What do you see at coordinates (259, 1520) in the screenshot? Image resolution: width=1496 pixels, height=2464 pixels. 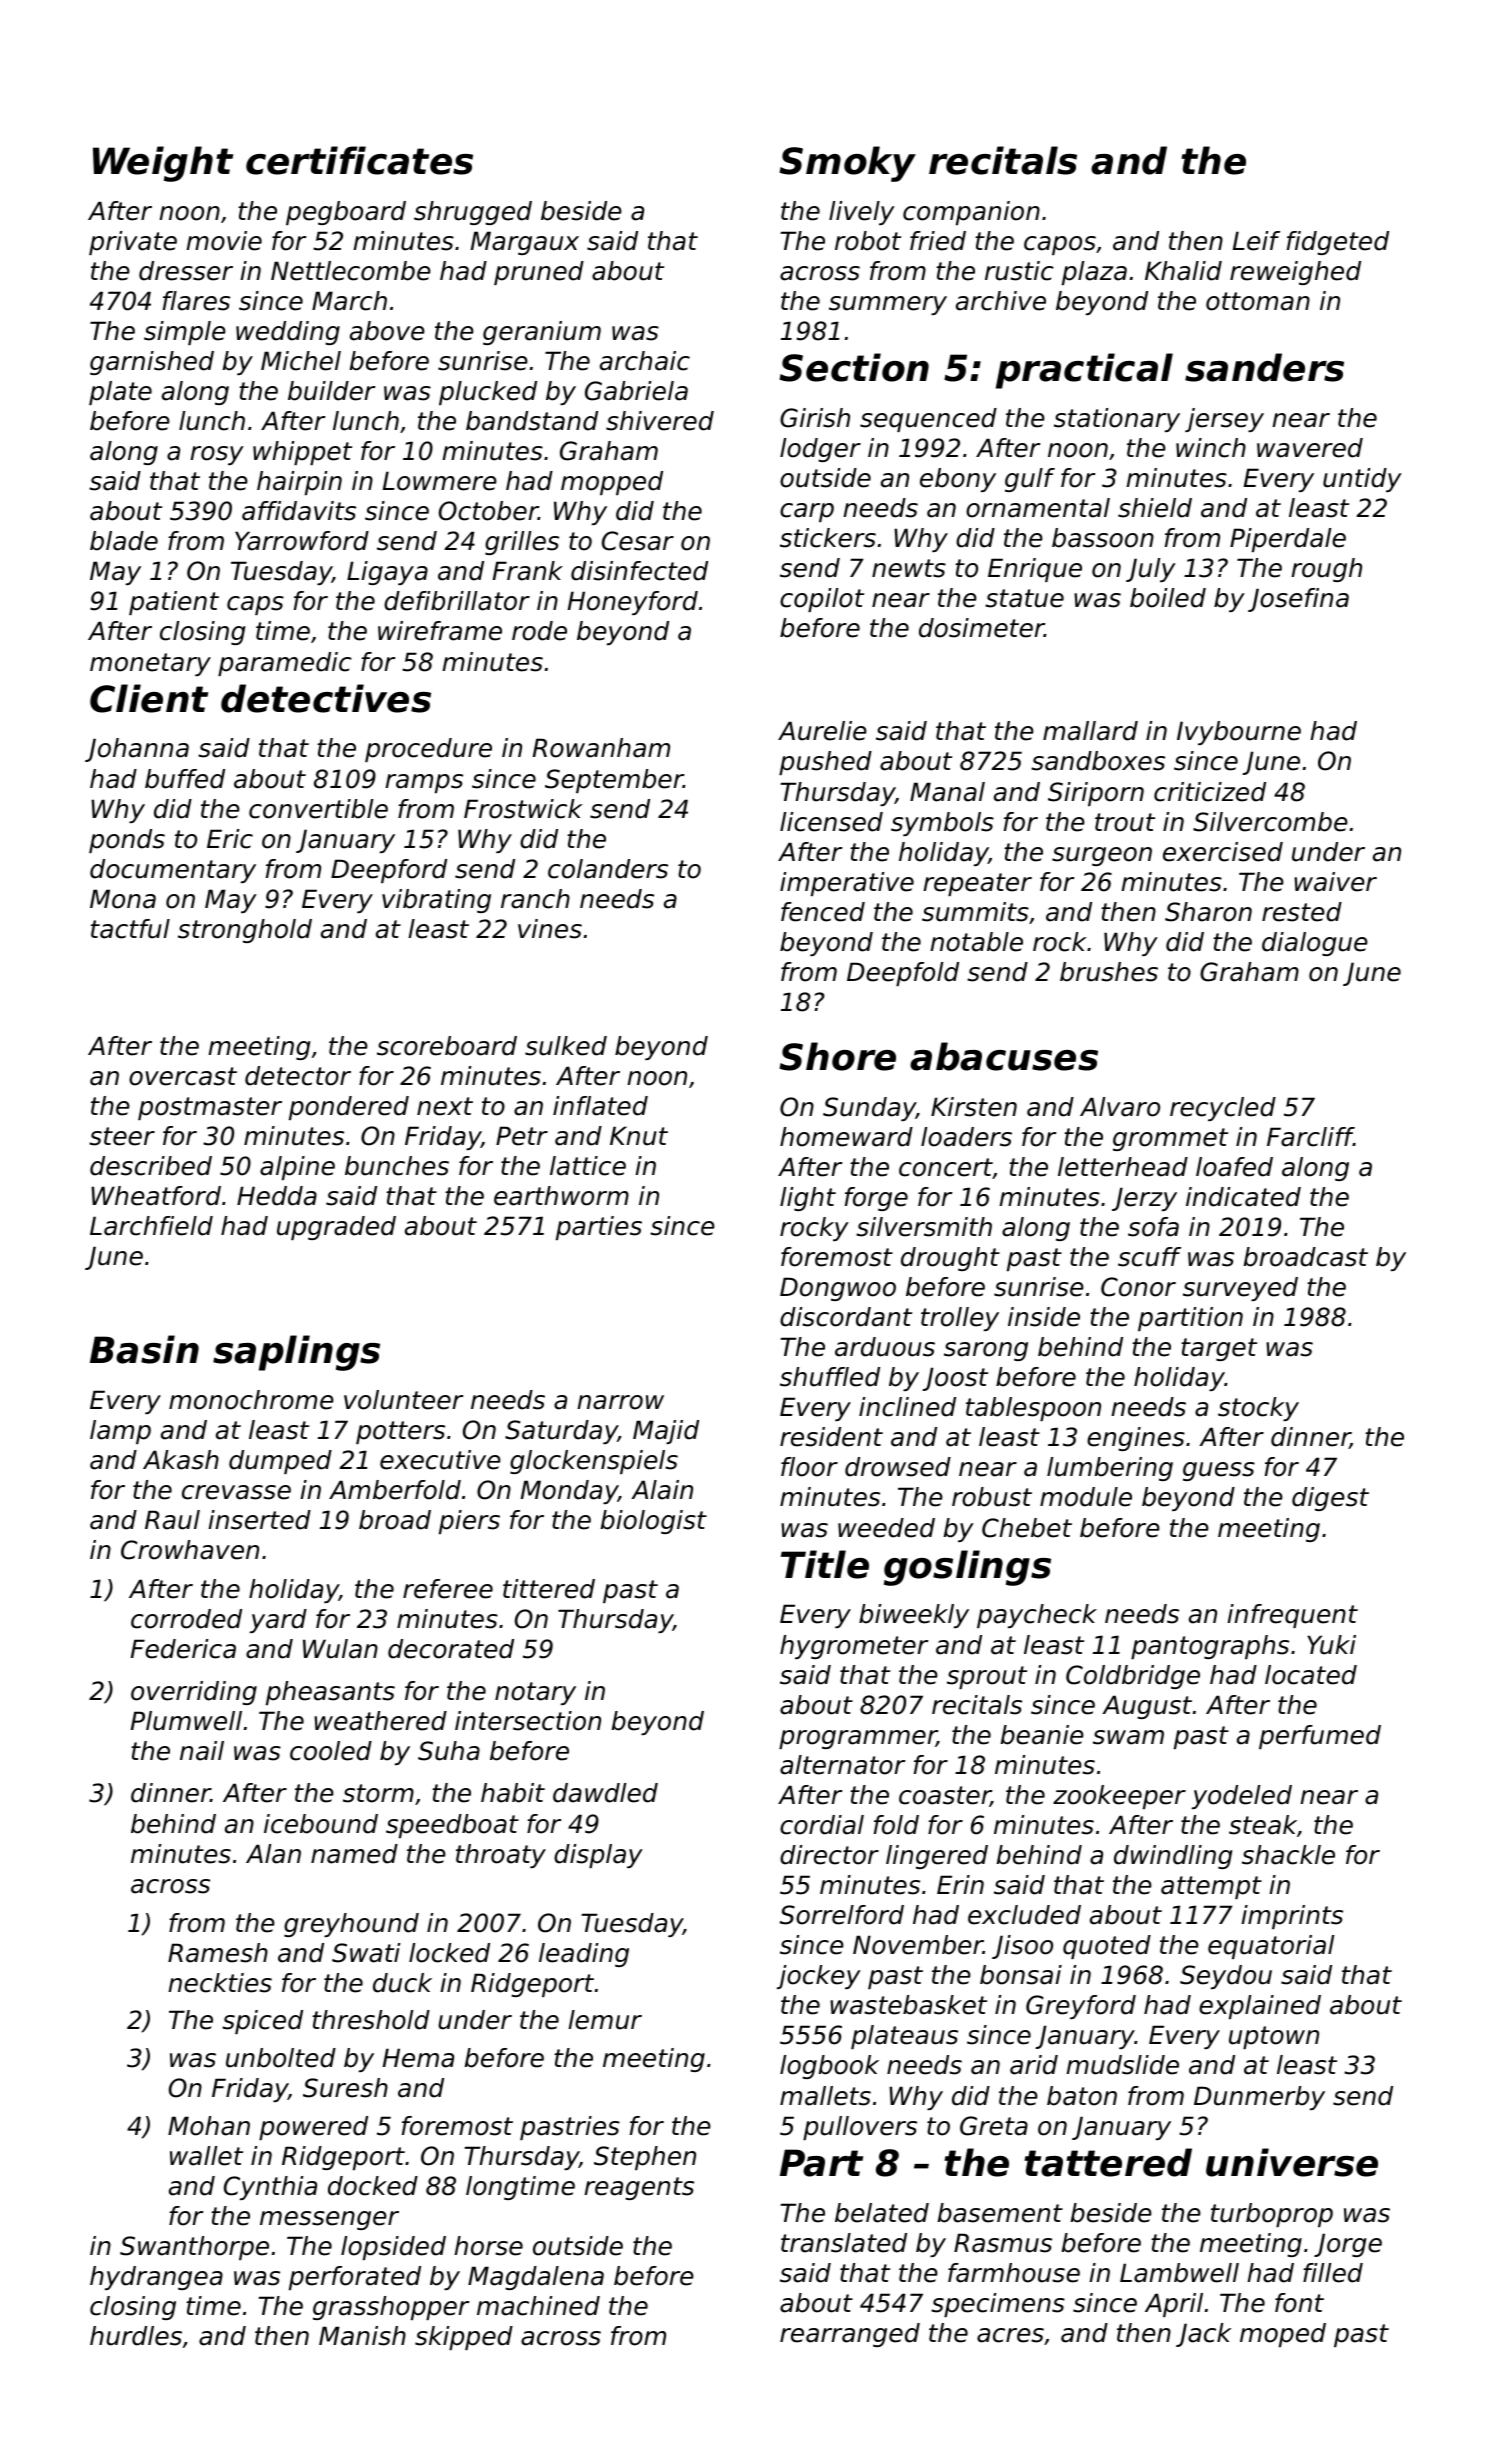 I see `inserted` at bounding box center [259, 1520].
